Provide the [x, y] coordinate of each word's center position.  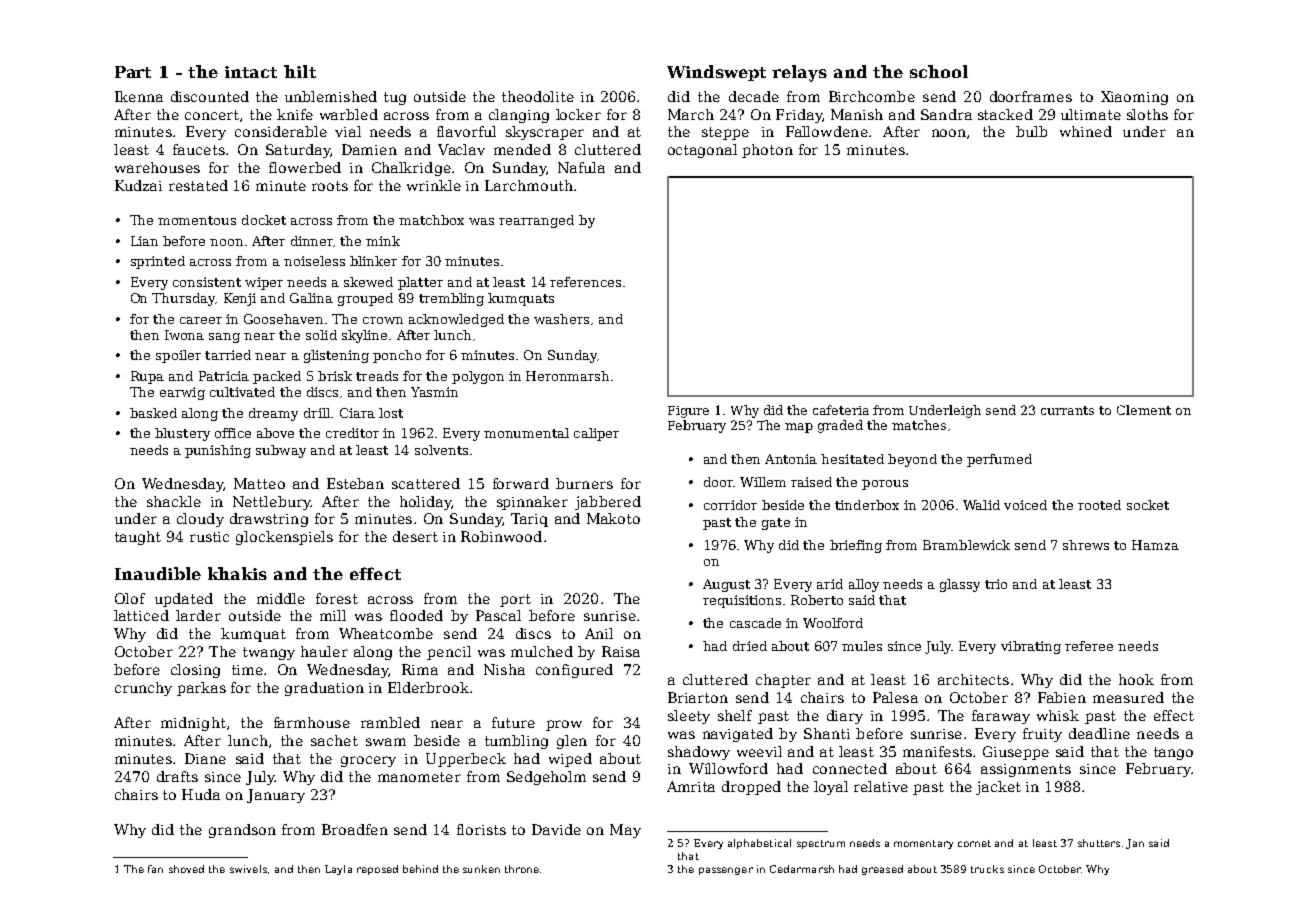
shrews [1086, 545]
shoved [186, 869]
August [726, 585]
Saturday [298, 151]
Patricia [224, 376]
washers [561, 319]
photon [767, 151]
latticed [141, 615]
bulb [1031, 131]
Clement [1144, 410]
